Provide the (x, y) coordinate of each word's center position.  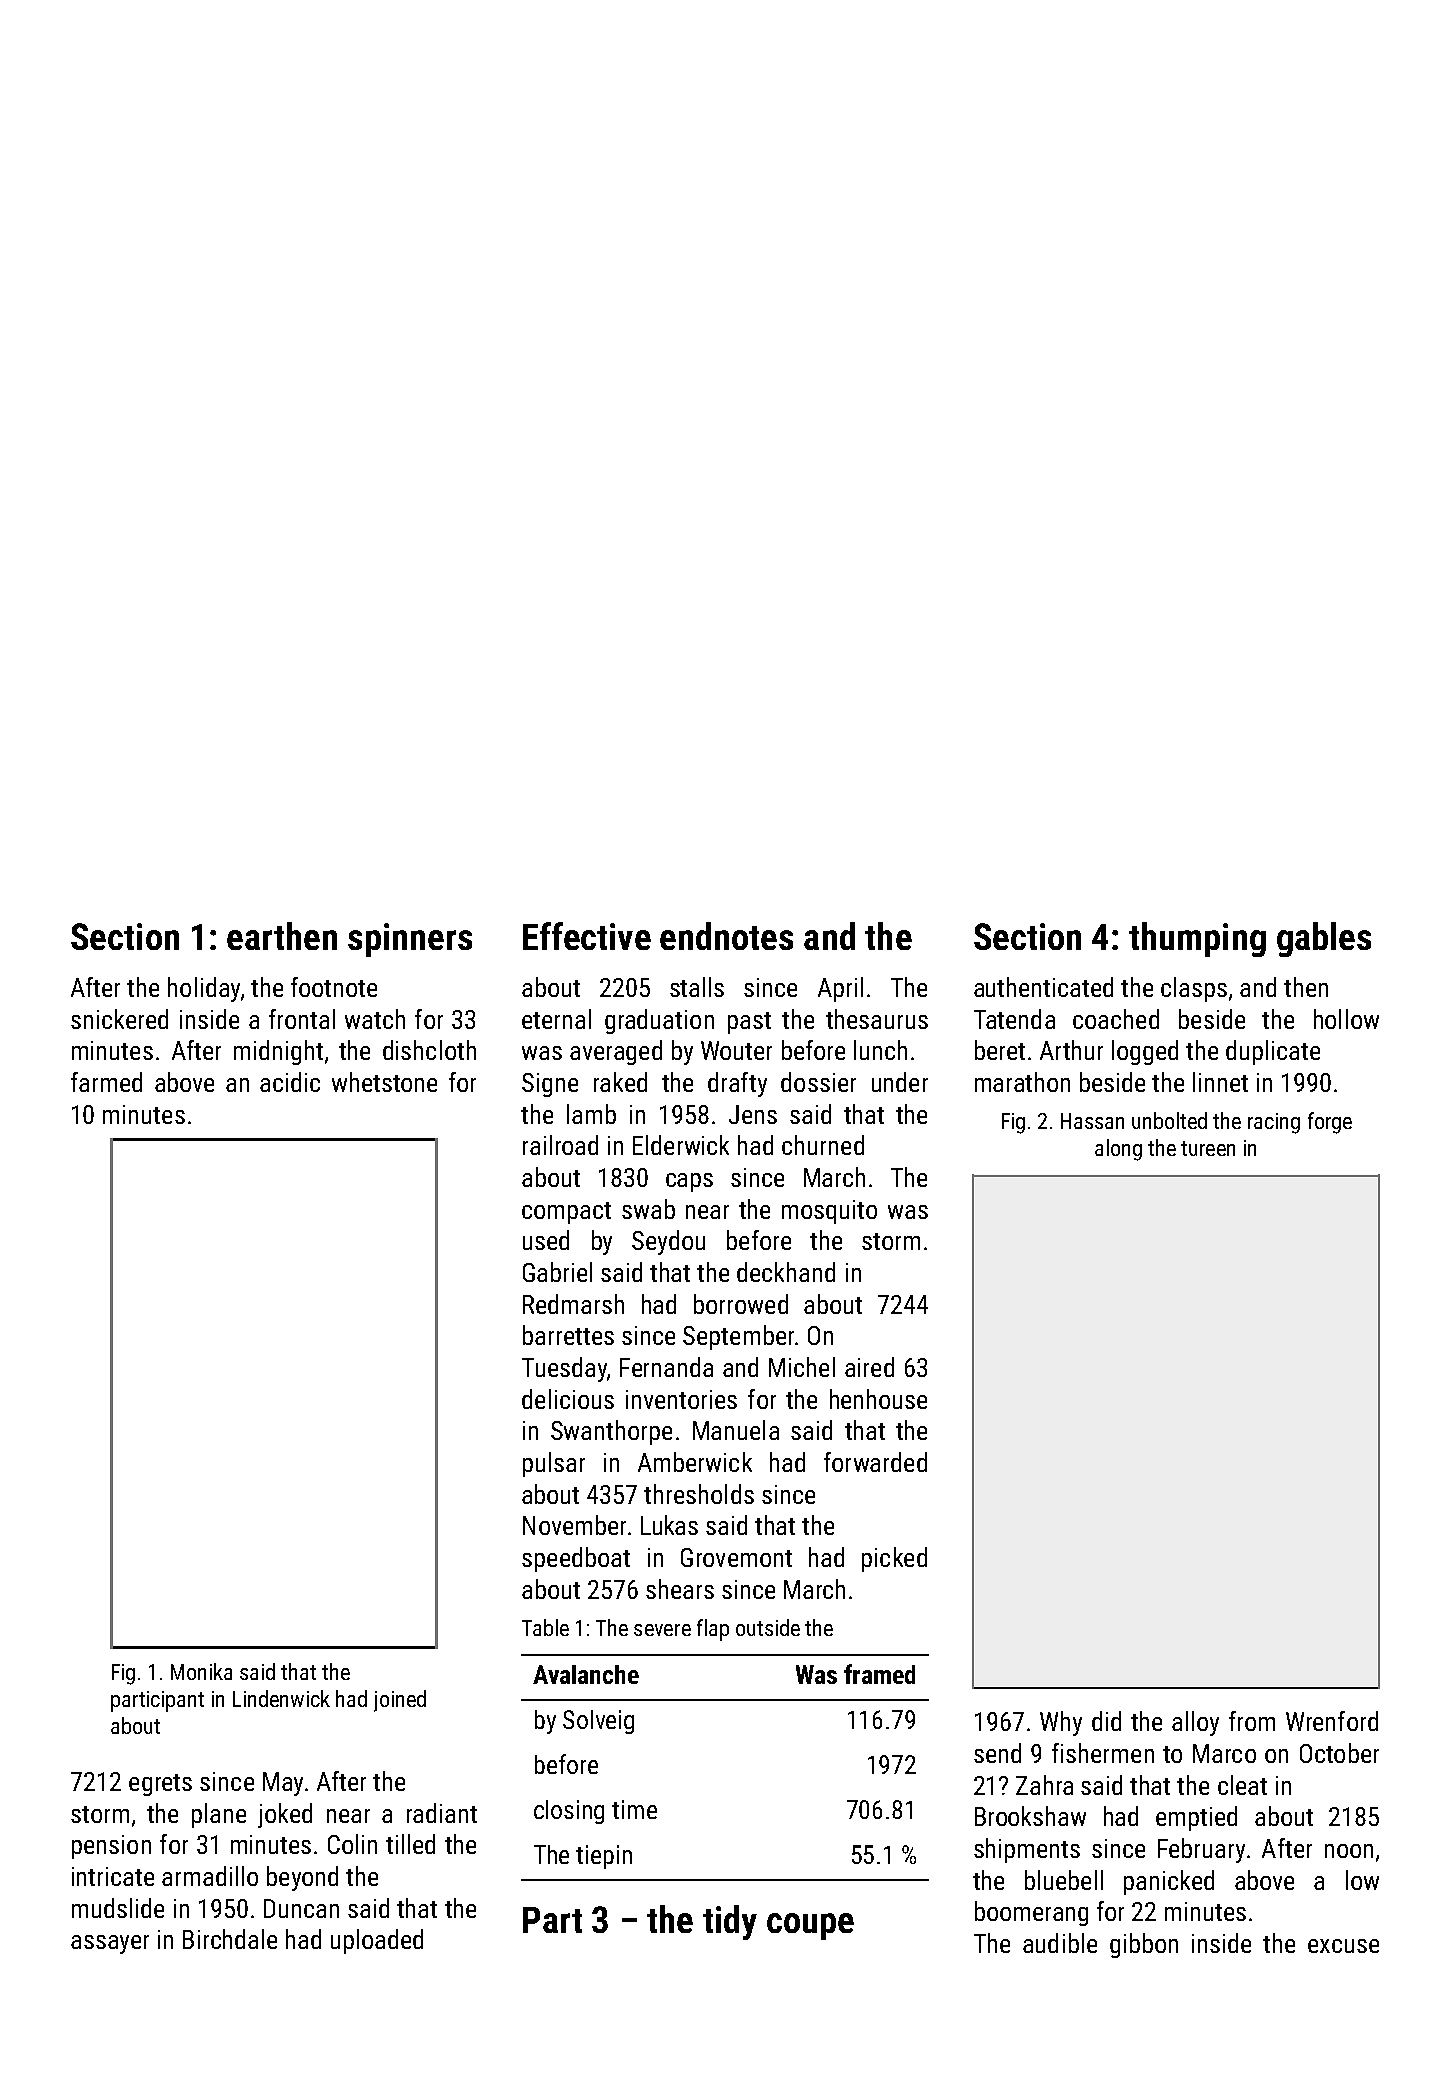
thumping (1197, 939)
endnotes (726, 936)
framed (879, 1674)
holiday (204, 989)
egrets (160, 1785)
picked (894, 1559)
